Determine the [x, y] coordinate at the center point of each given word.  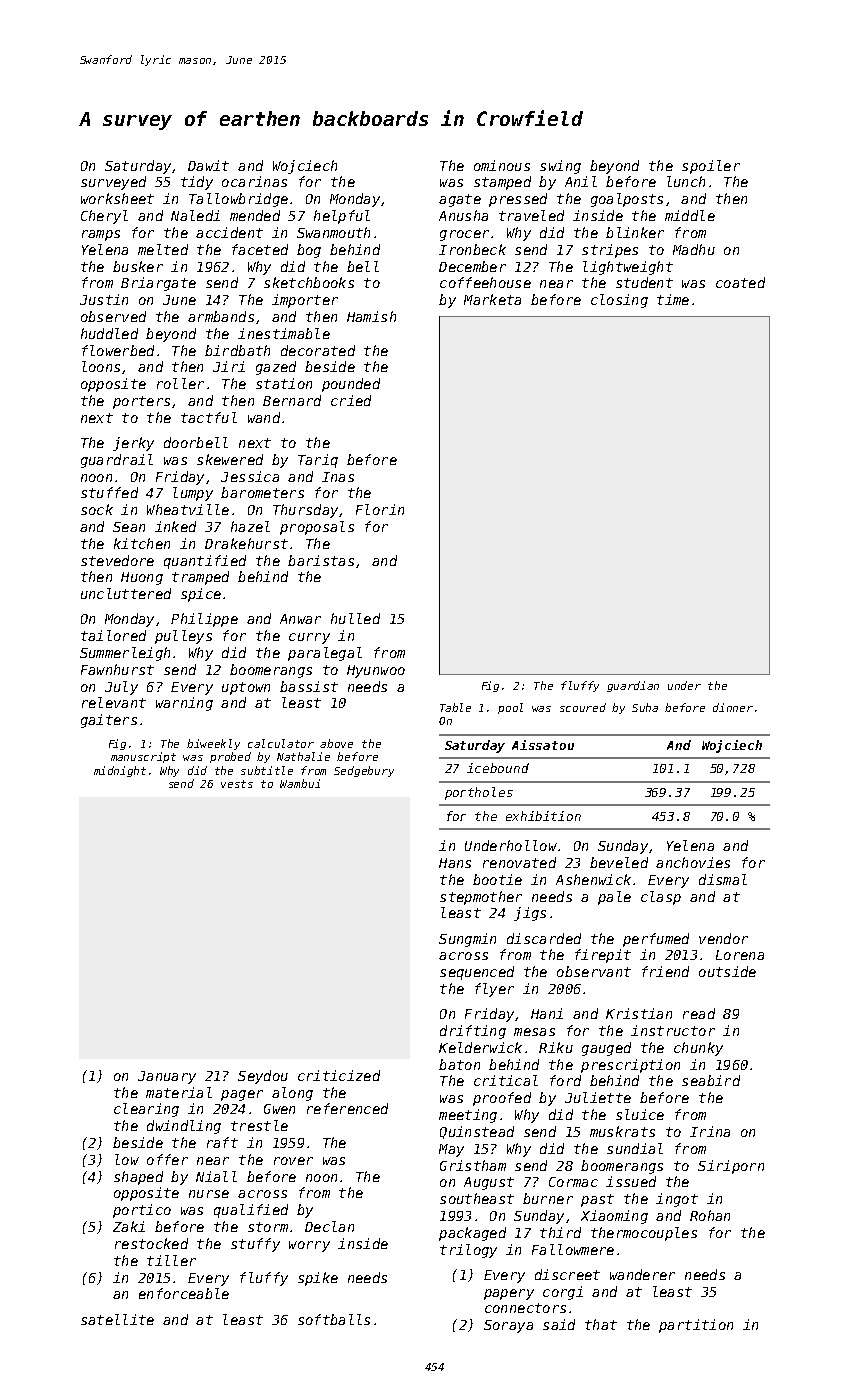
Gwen [279, 1109]
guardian [633, 686]
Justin [104, 299]
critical [506, 1080]
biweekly [213, 744]
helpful [342, 217]
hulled [355, 618]
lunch [686, 181]
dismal [723, 879]
